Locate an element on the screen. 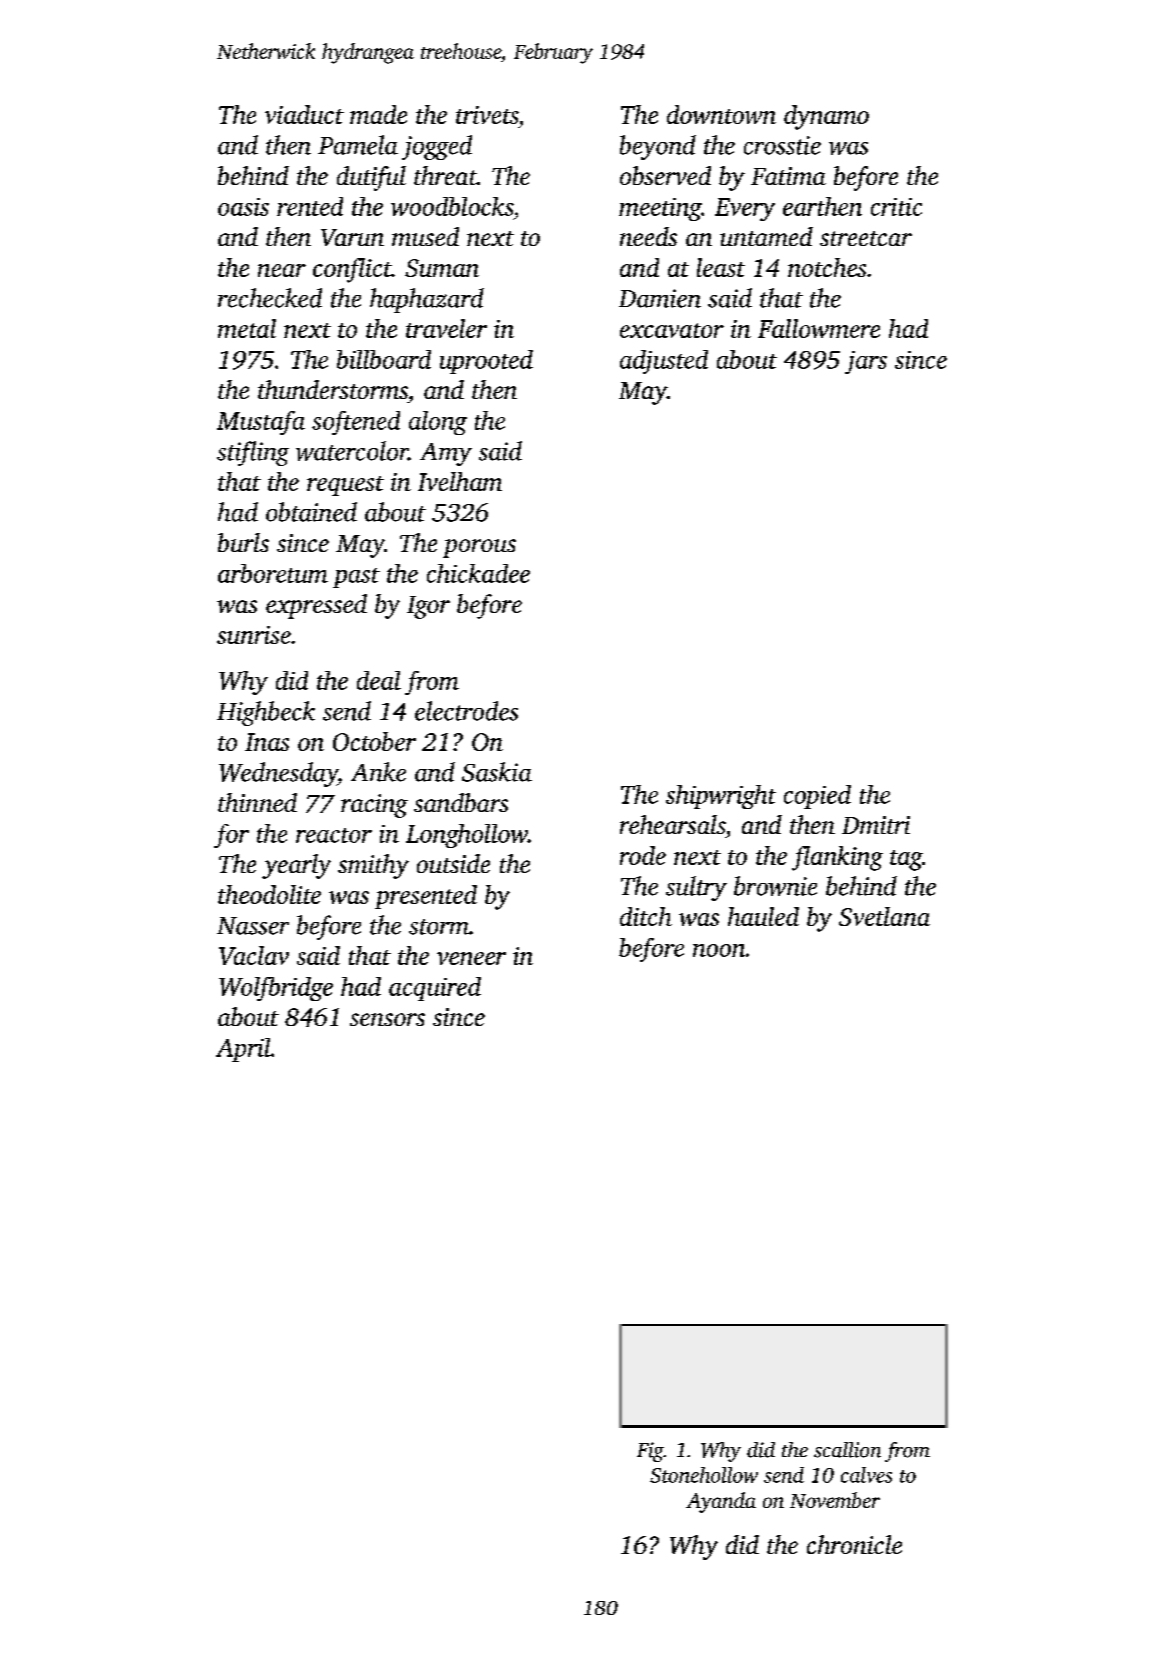 Image resolution: width=1165 pixels, height=1654 pixels. April is located at coordinates (243, 1050).
